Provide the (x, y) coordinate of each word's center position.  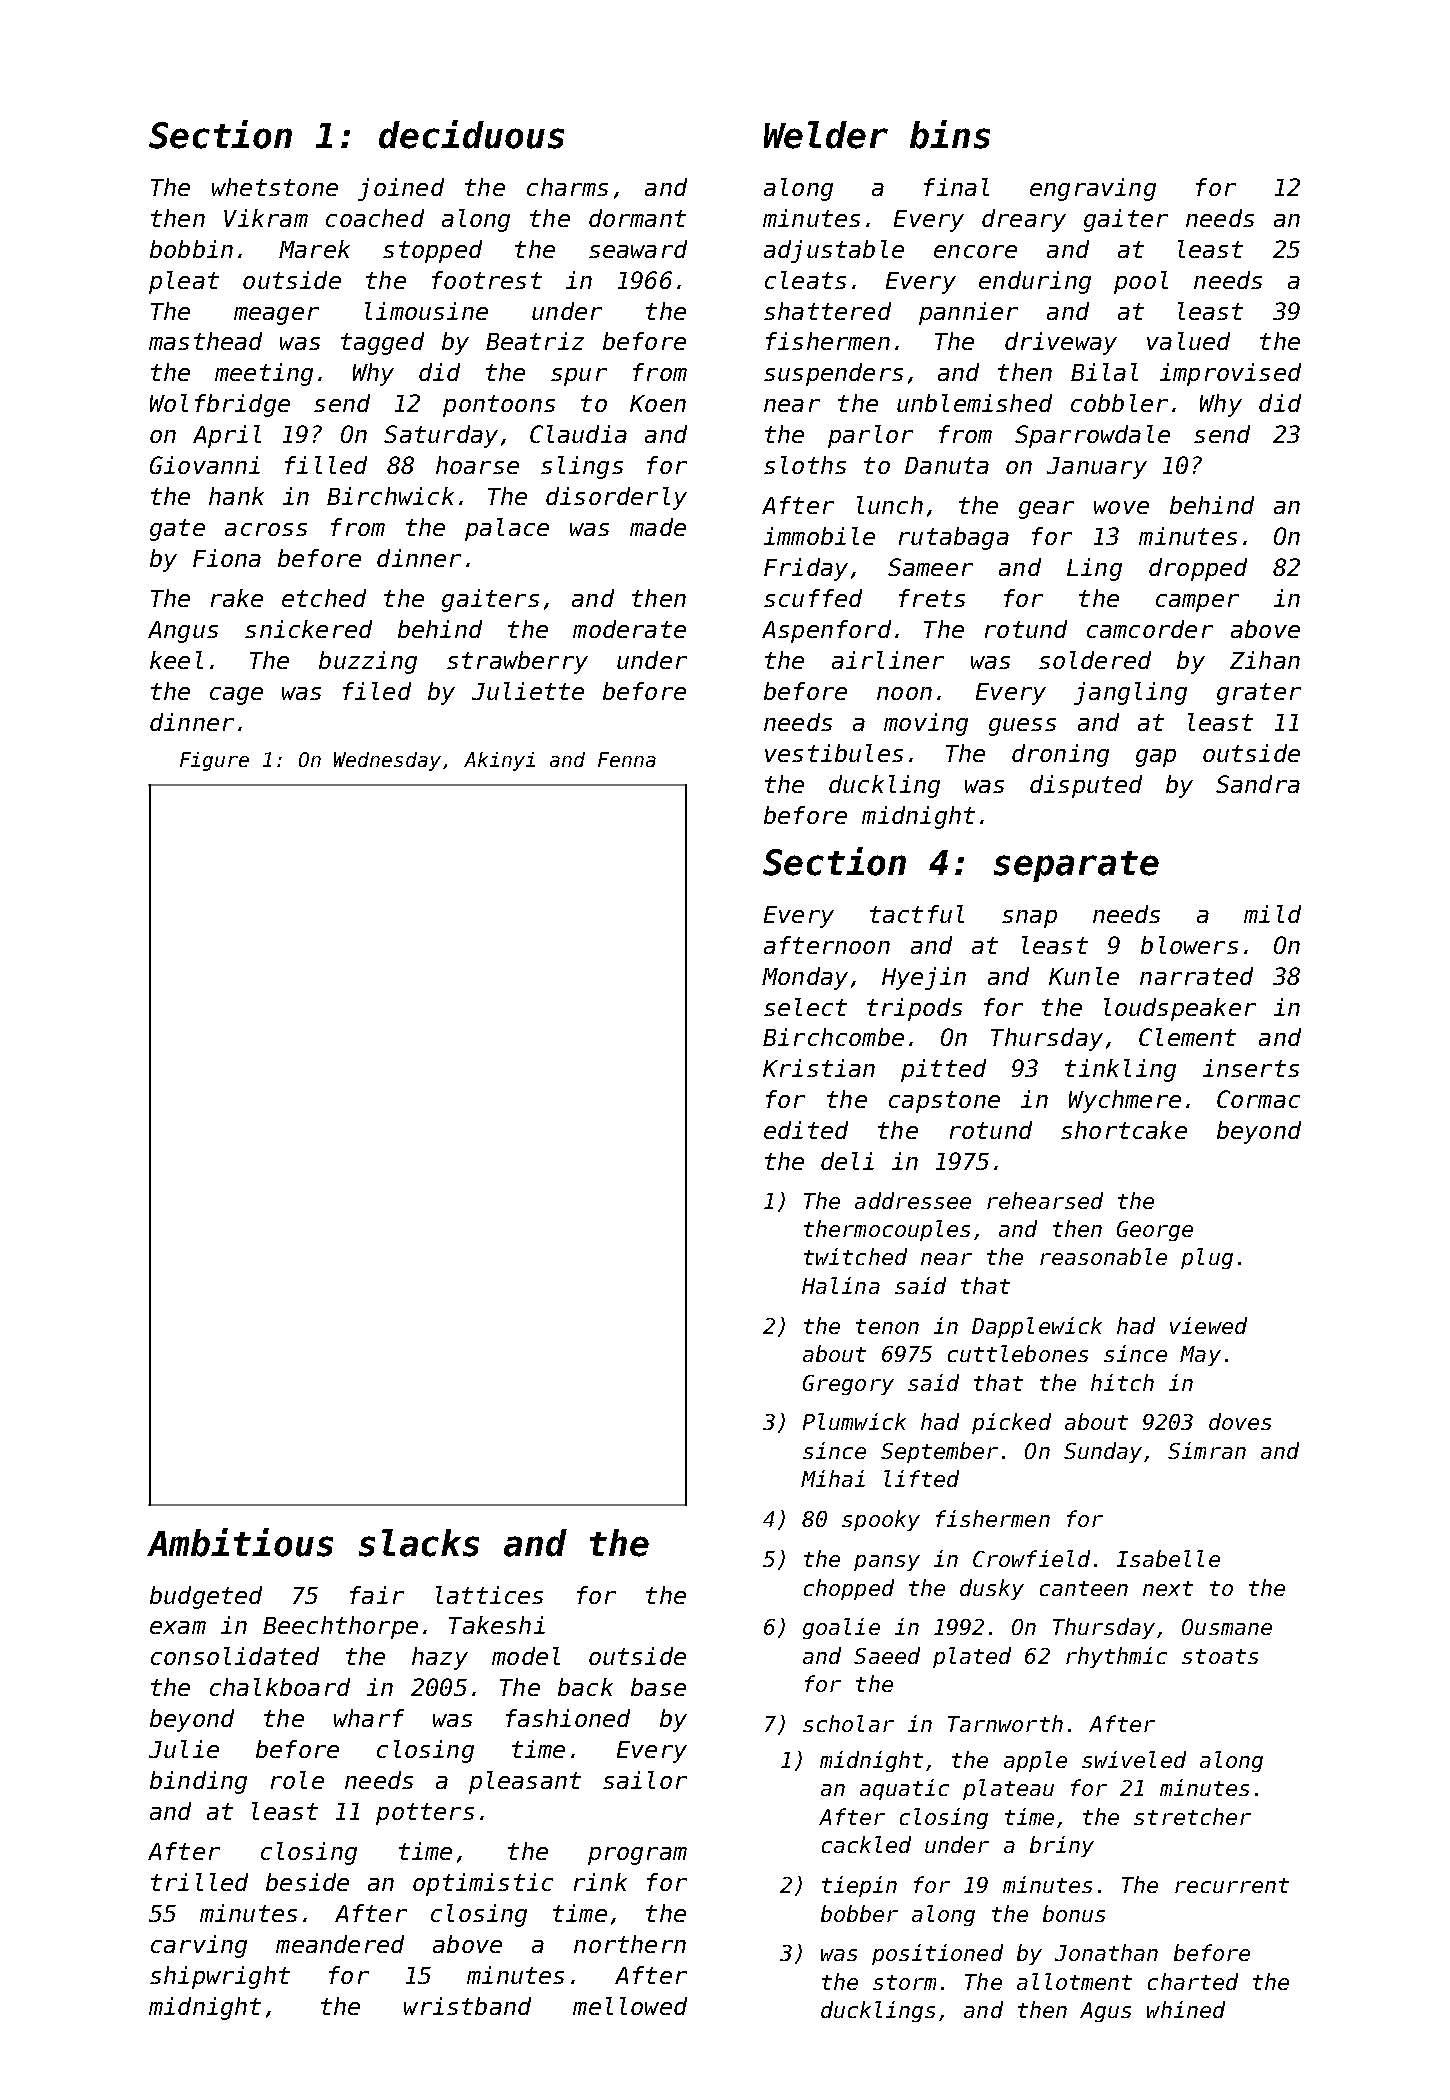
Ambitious (240, 1542)
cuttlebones (1018, 1353)
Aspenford (826, 631)
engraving (1093, 189)
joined (401, 189)
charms (567, 187)
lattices (489, 1595)
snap (1029, 919)
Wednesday (387, 761)
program (637, 1856)
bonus (1074, 1913)
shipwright (220, 1977)
